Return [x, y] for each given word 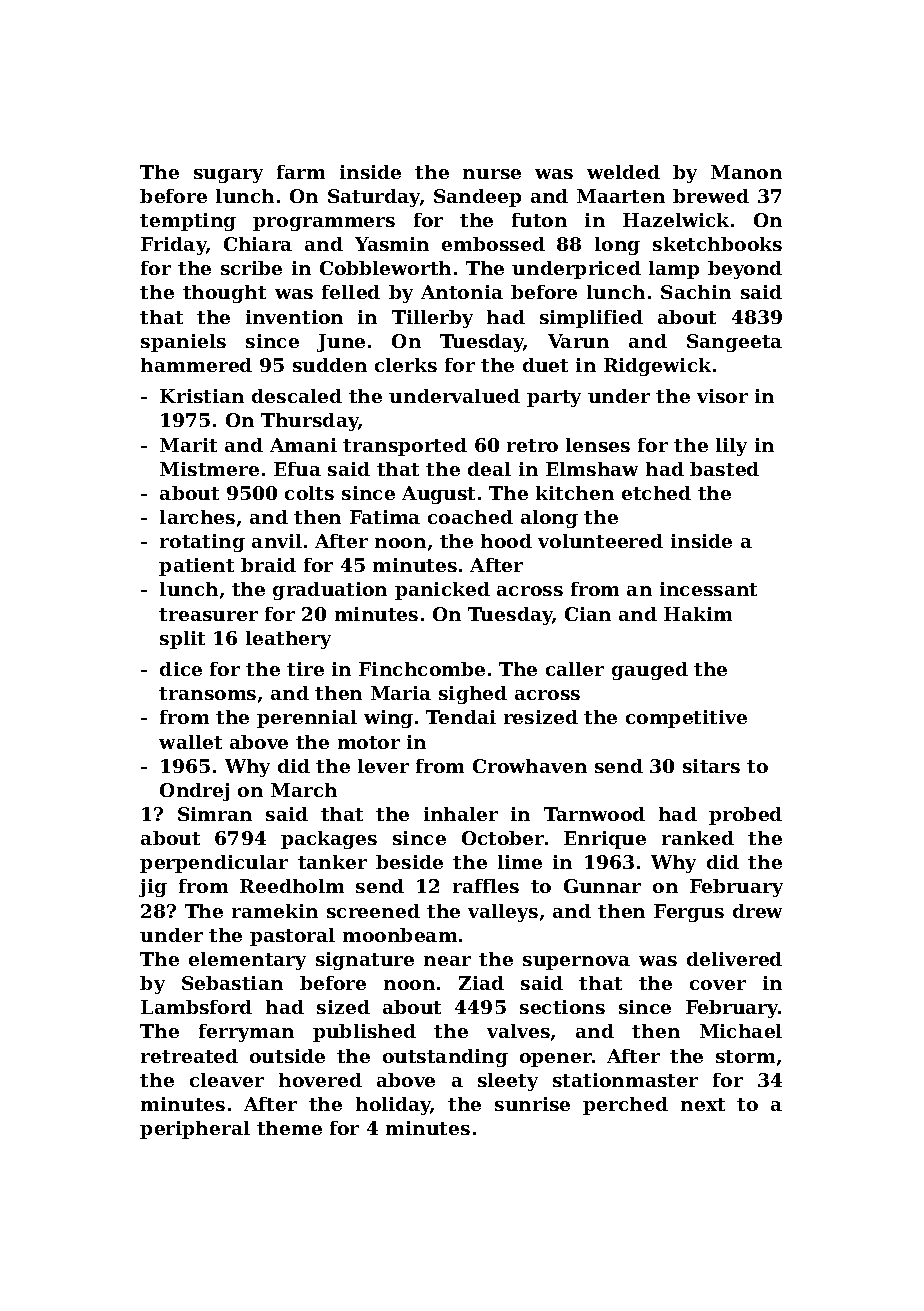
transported [405, 447]
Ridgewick [657, 367]
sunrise [532, 1104]
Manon [746, 172]
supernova [576, 963]
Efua [297, 469]
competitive [686, 719]
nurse [492, 174]
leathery [288, 640]
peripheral [195, 1130]
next [703, 1104]
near [447, 961]
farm [301, 172]
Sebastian [232, 983]
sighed [473, 695]
